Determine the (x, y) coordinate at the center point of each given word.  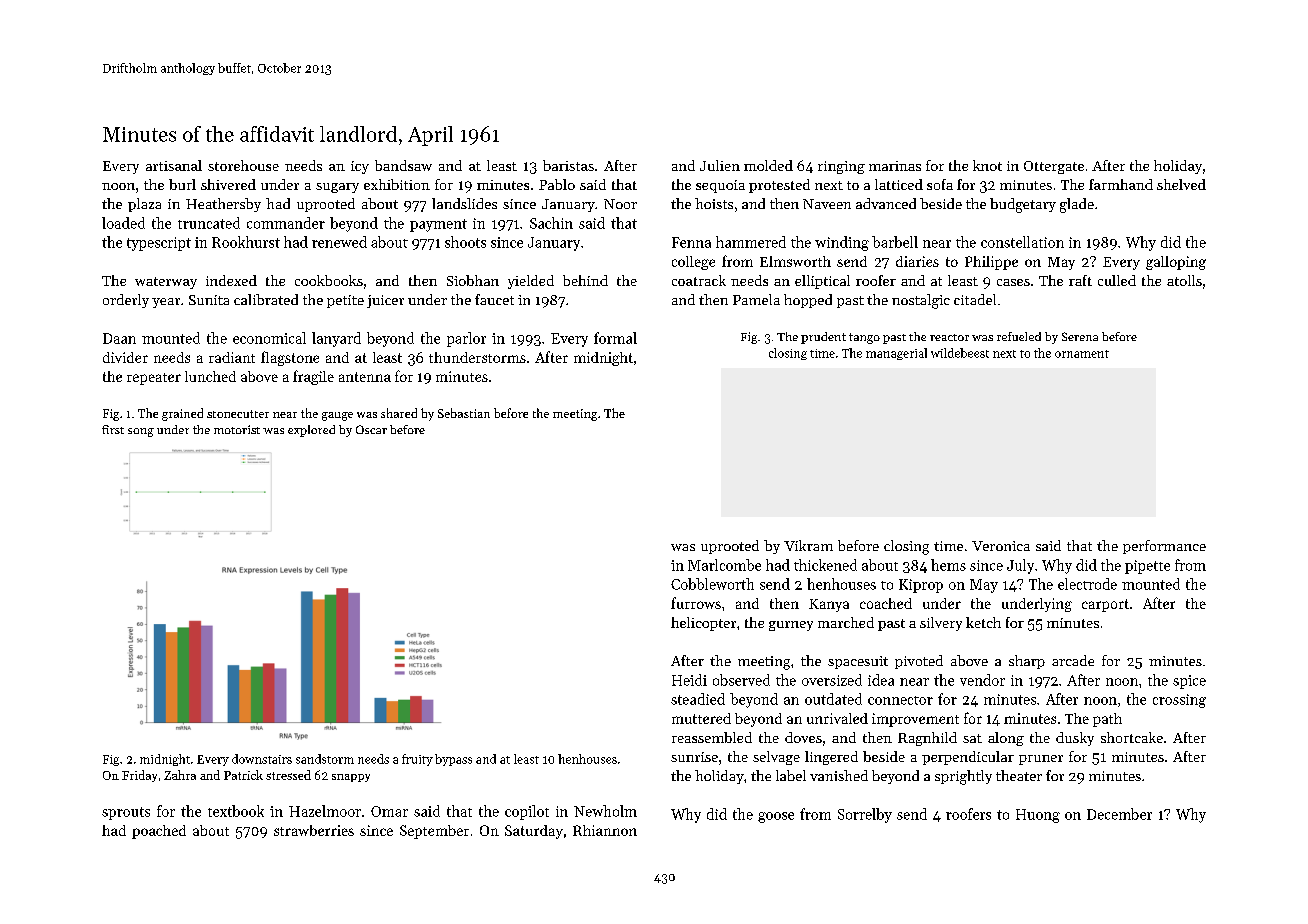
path (1107, 720)
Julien (720, 165)
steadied (698, 699)
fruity (417, 760)
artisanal (174, 165)
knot (987, 165)
